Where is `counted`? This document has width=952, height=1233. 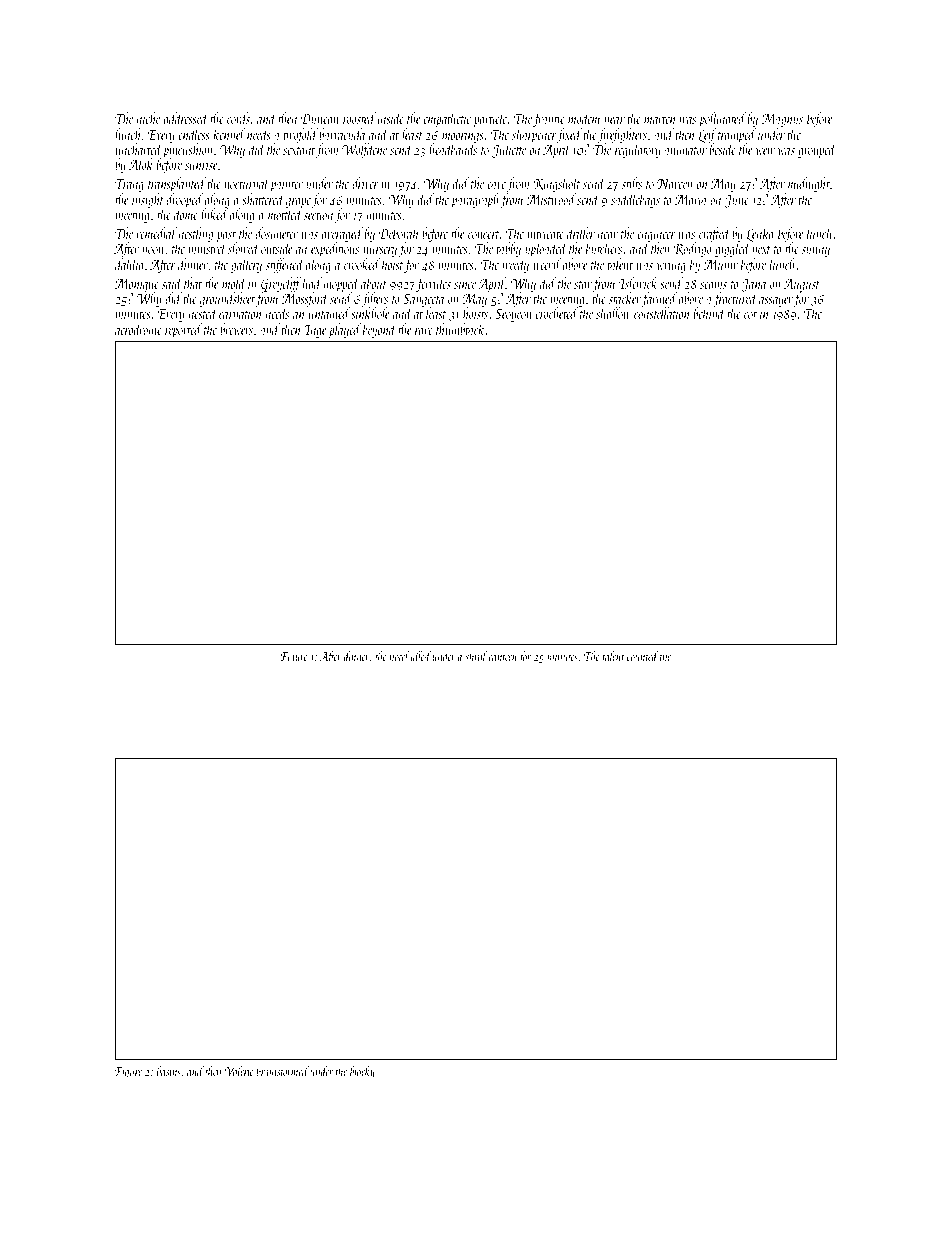
counted is located at coordinates (643, 656).
